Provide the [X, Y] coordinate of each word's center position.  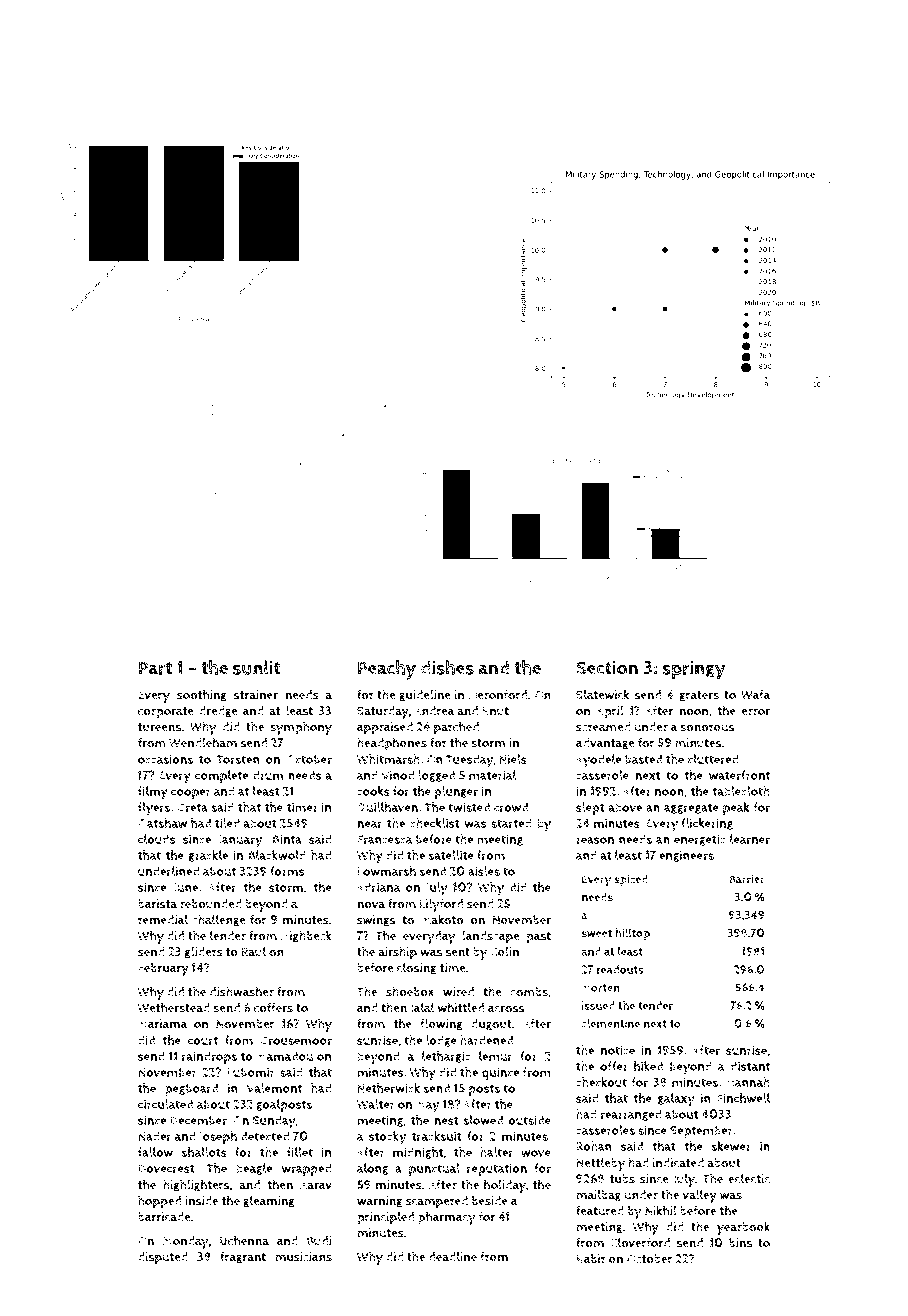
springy [694, 670]
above [625, 807]
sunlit [257, 667]
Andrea [434, 711]
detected [265, 1136]
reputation [497, 1169]
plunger [456, 792]
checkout [601, 1082]
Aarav [316, 1185]
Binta [287, 839]
